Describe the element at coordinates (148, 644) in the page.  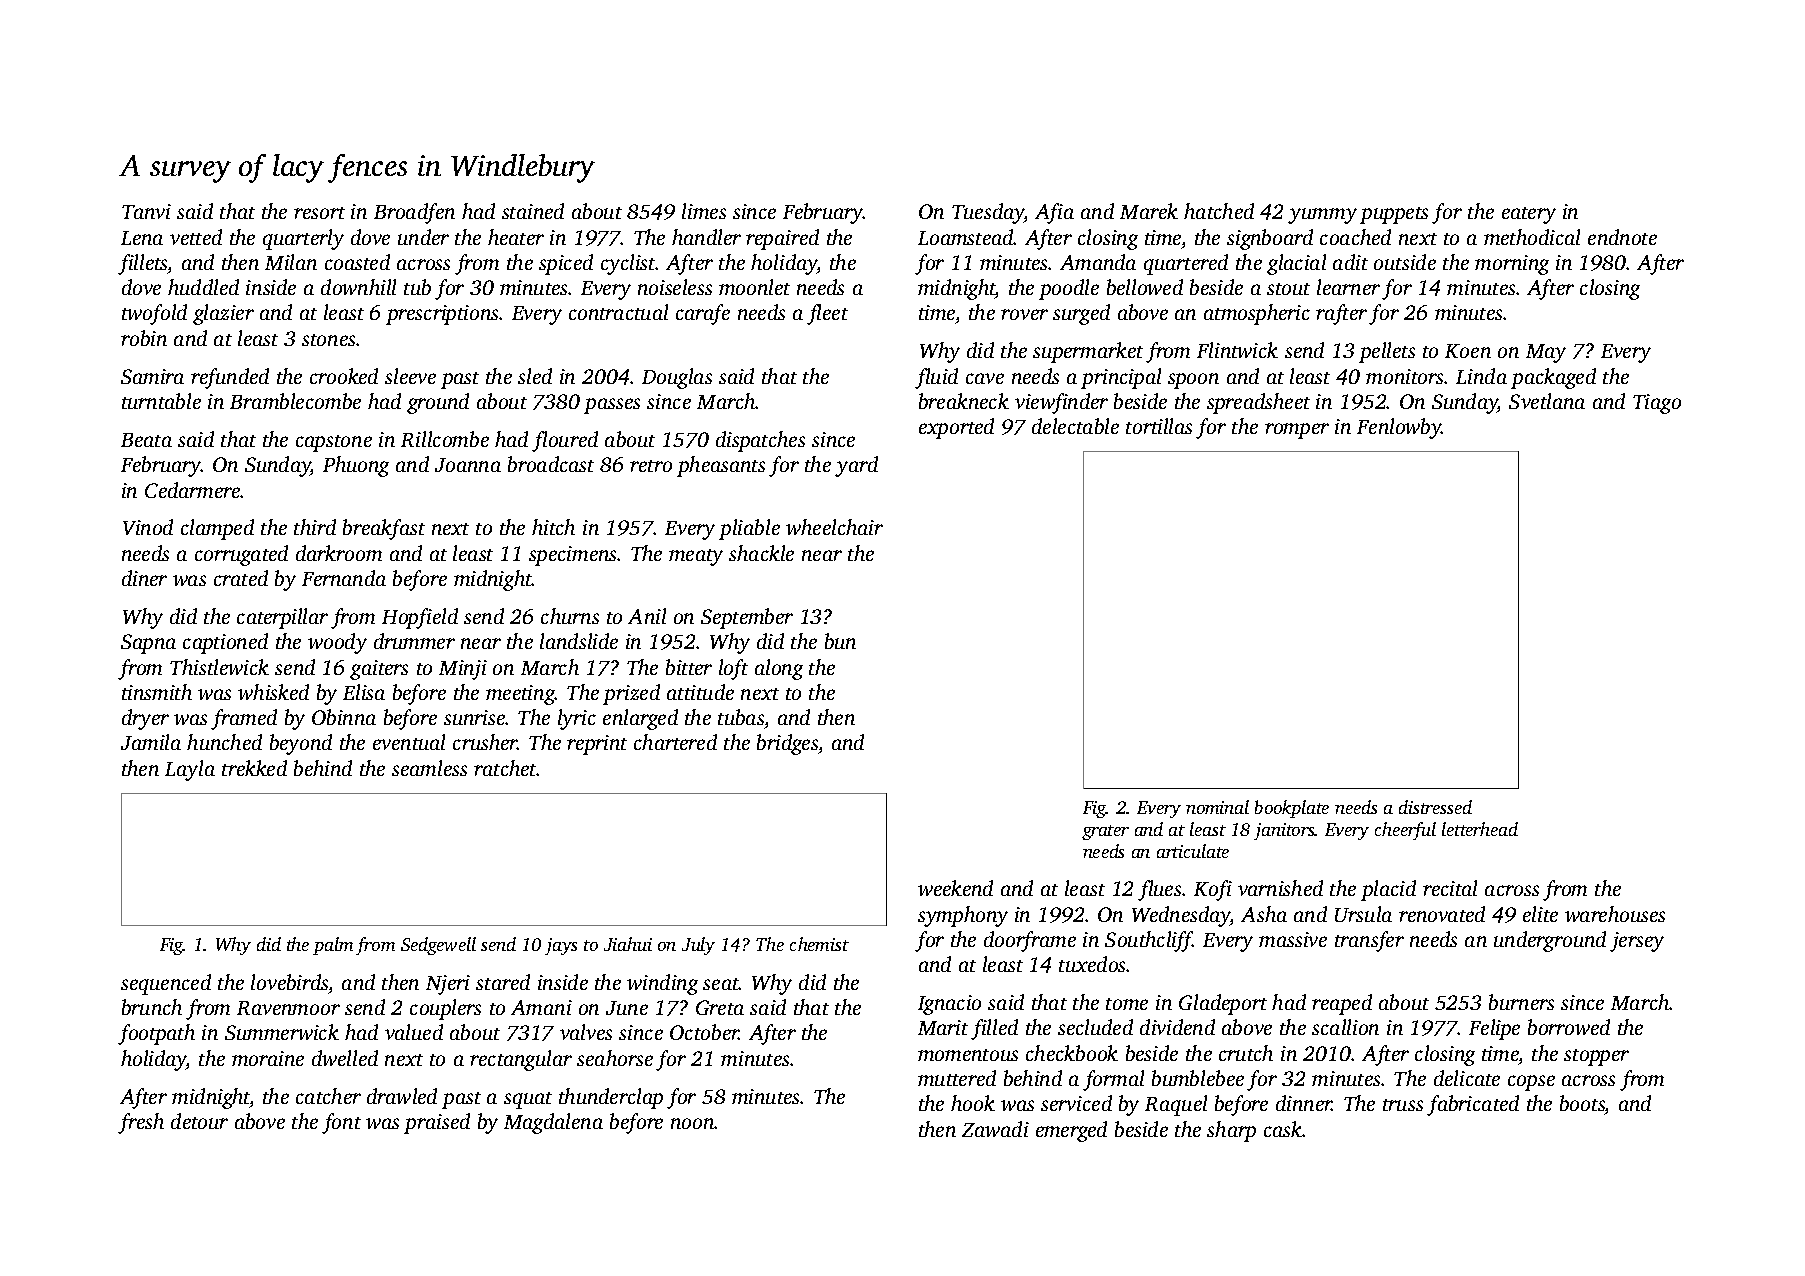
I see `Sapna` at that location.
